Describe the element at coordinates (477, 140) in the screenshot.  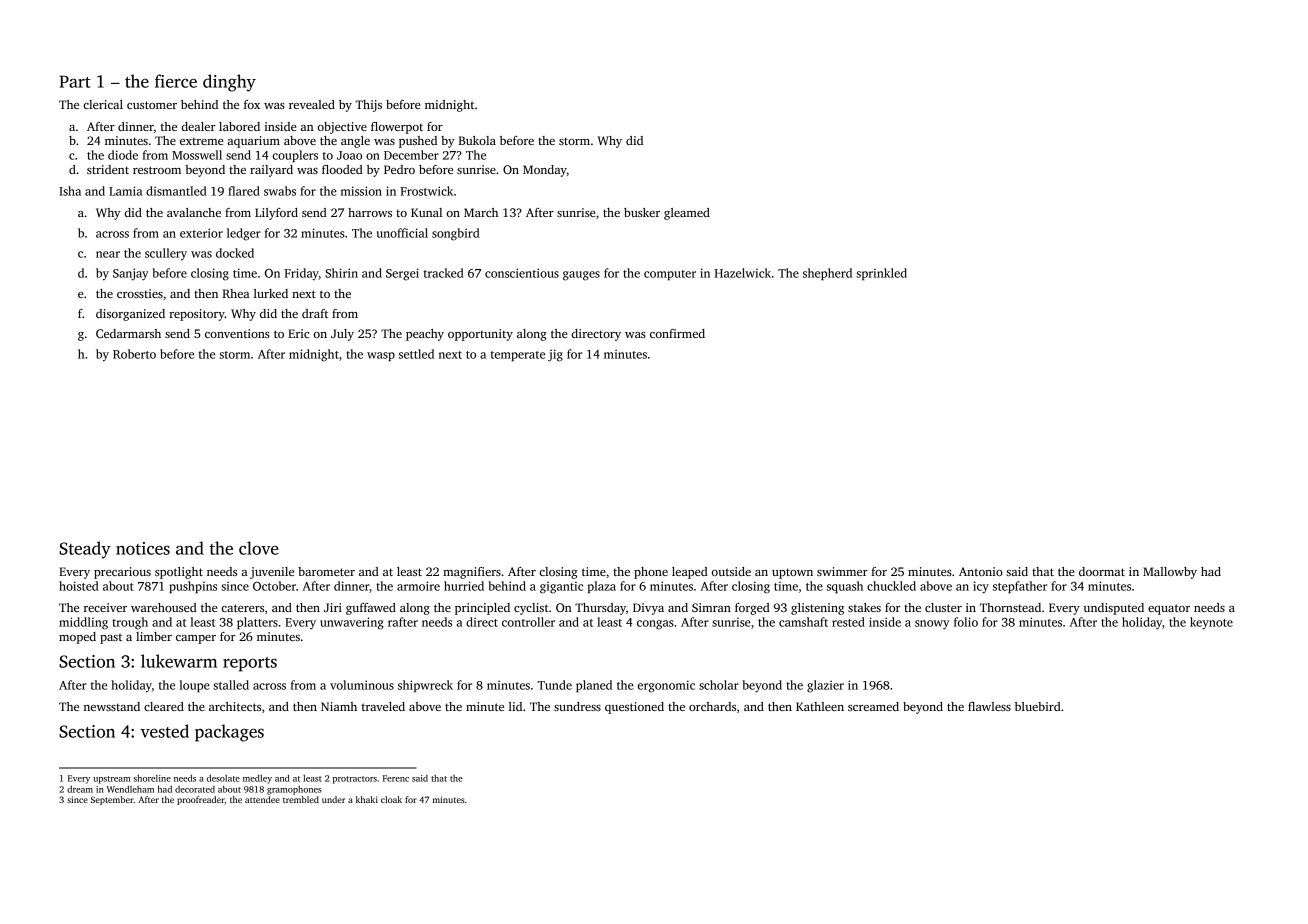
I see `Bukola` at that location.
